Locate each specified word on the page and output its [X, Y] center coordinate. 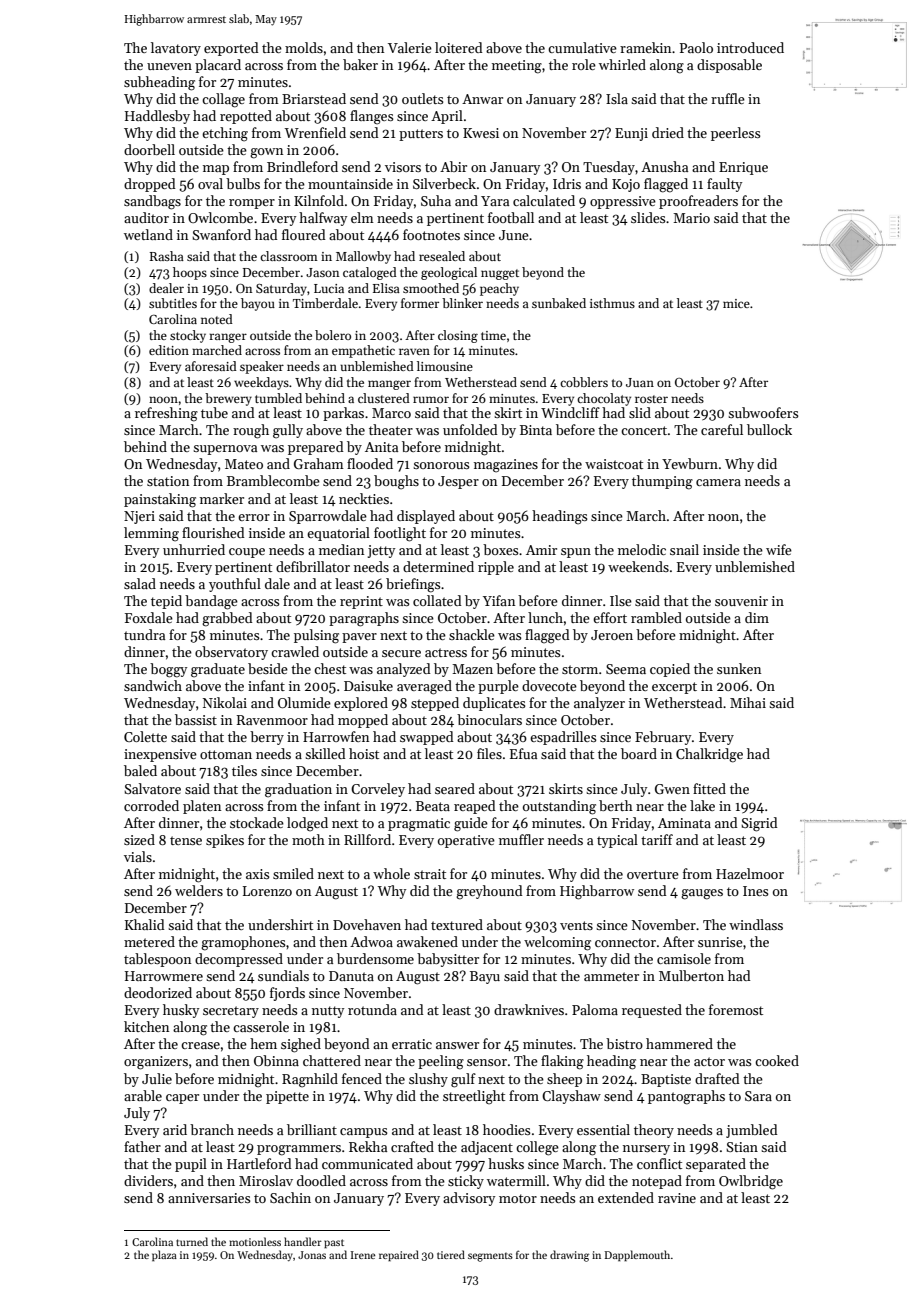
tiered [451, 1254]
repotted [246, 117]
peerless [735, 134]
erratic [412, 1044]
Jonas [312, 1255]
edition [169, 350]
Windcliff [570, 412]
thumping [662, 482]
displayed [426, 517]
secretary [231, 1012]
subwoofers [763, 412]
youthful [235, 585]
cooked [777, 1060]
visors [403, 167]
